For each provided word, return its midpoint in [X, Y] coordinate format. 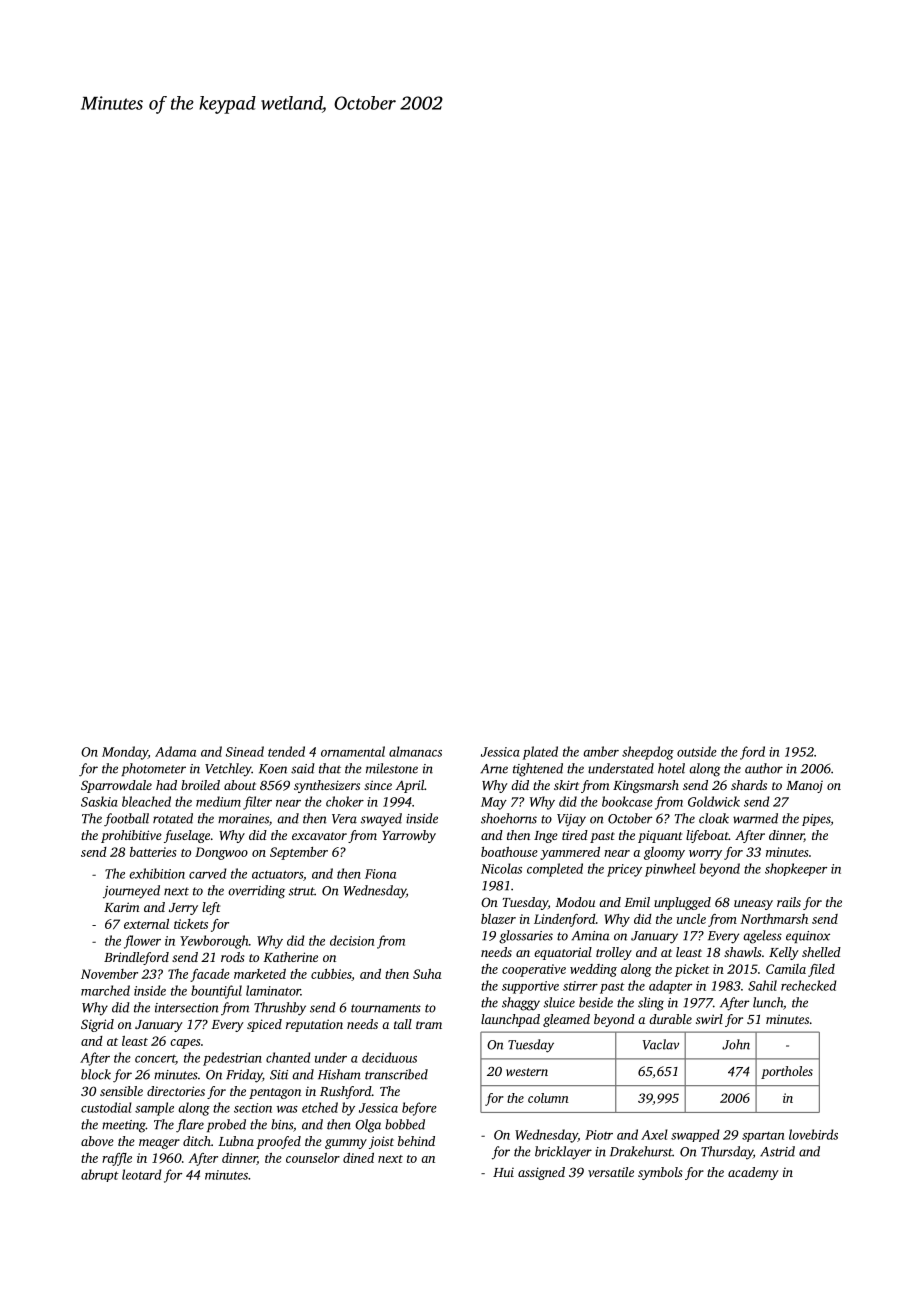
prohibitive [131, 836]
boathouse [509, 852]
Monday [125, 753]
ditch [197, 1141]
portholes [787, 1072]
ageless [762, 937]
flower [142, 942]
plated [540, 753]
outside [697, 751]
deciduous [389, 1057]
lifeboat [707, 836]
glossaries [526, 937]
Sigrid [97, 1025]
